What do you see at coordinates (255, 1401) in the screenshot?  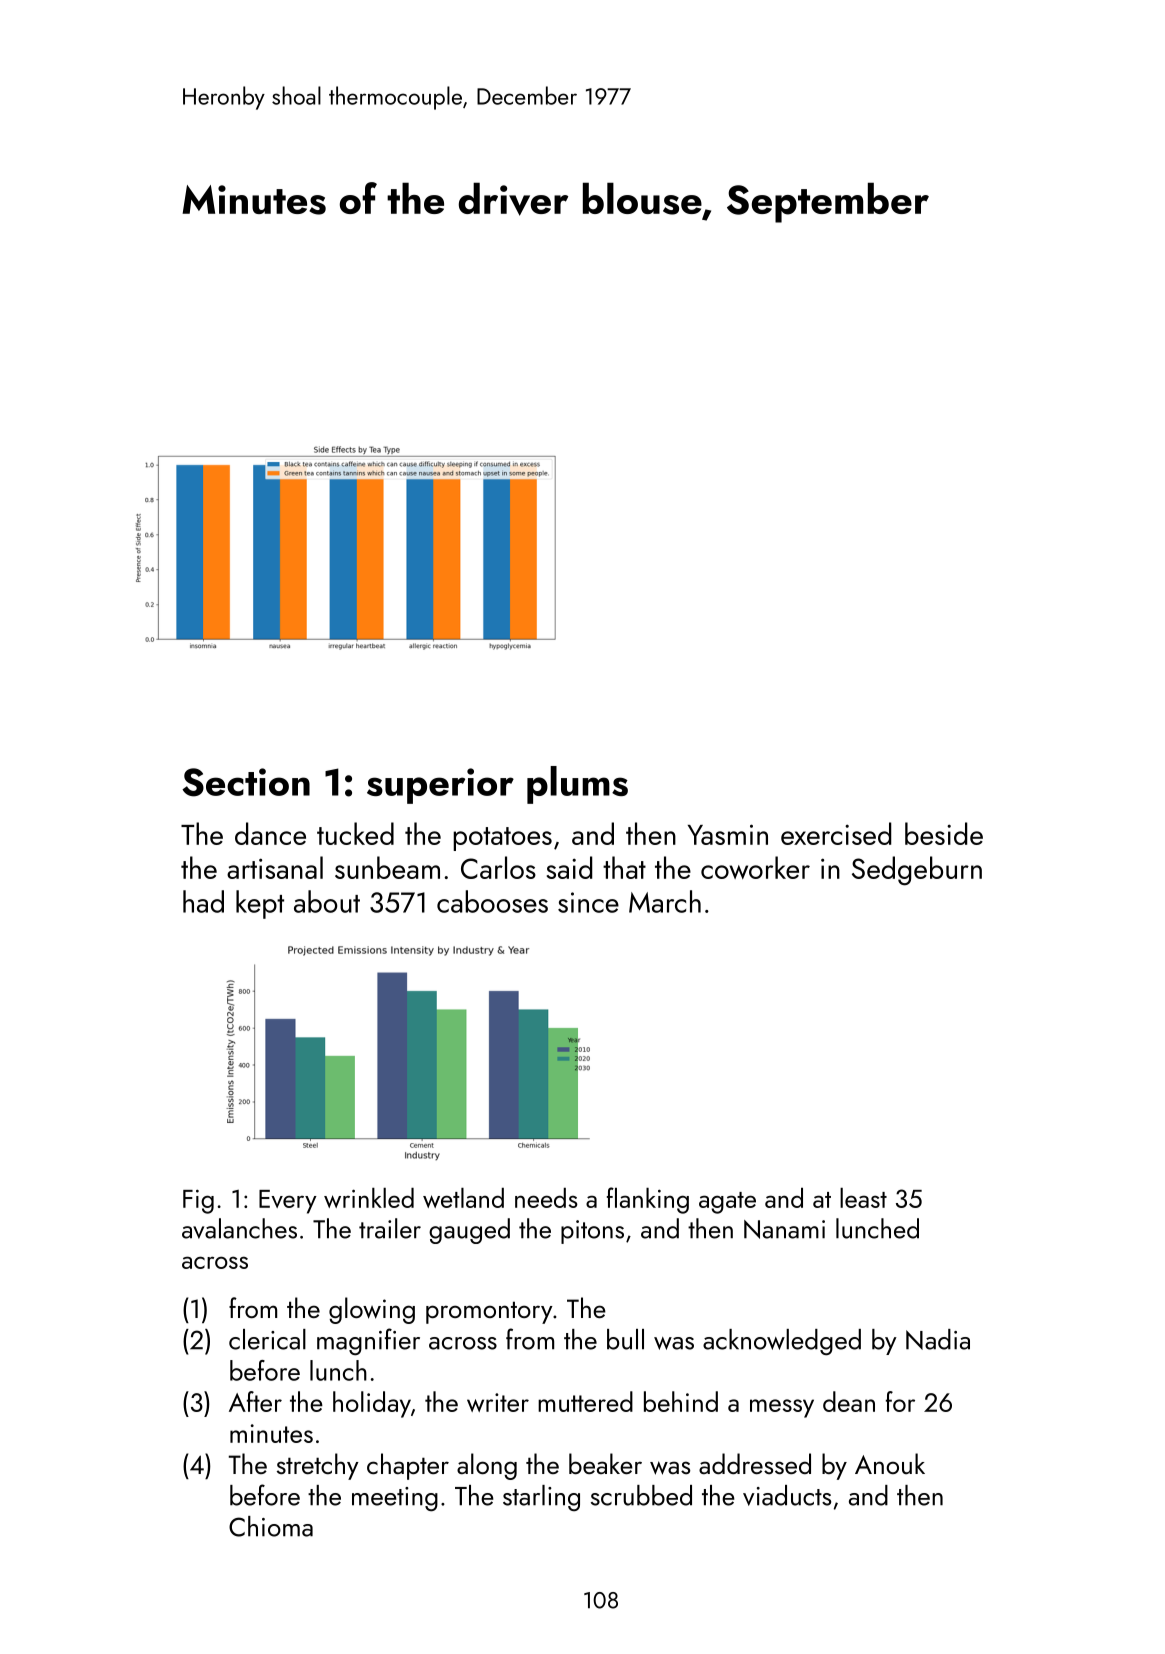 I see `After` at bounding box center [255, 1401].
